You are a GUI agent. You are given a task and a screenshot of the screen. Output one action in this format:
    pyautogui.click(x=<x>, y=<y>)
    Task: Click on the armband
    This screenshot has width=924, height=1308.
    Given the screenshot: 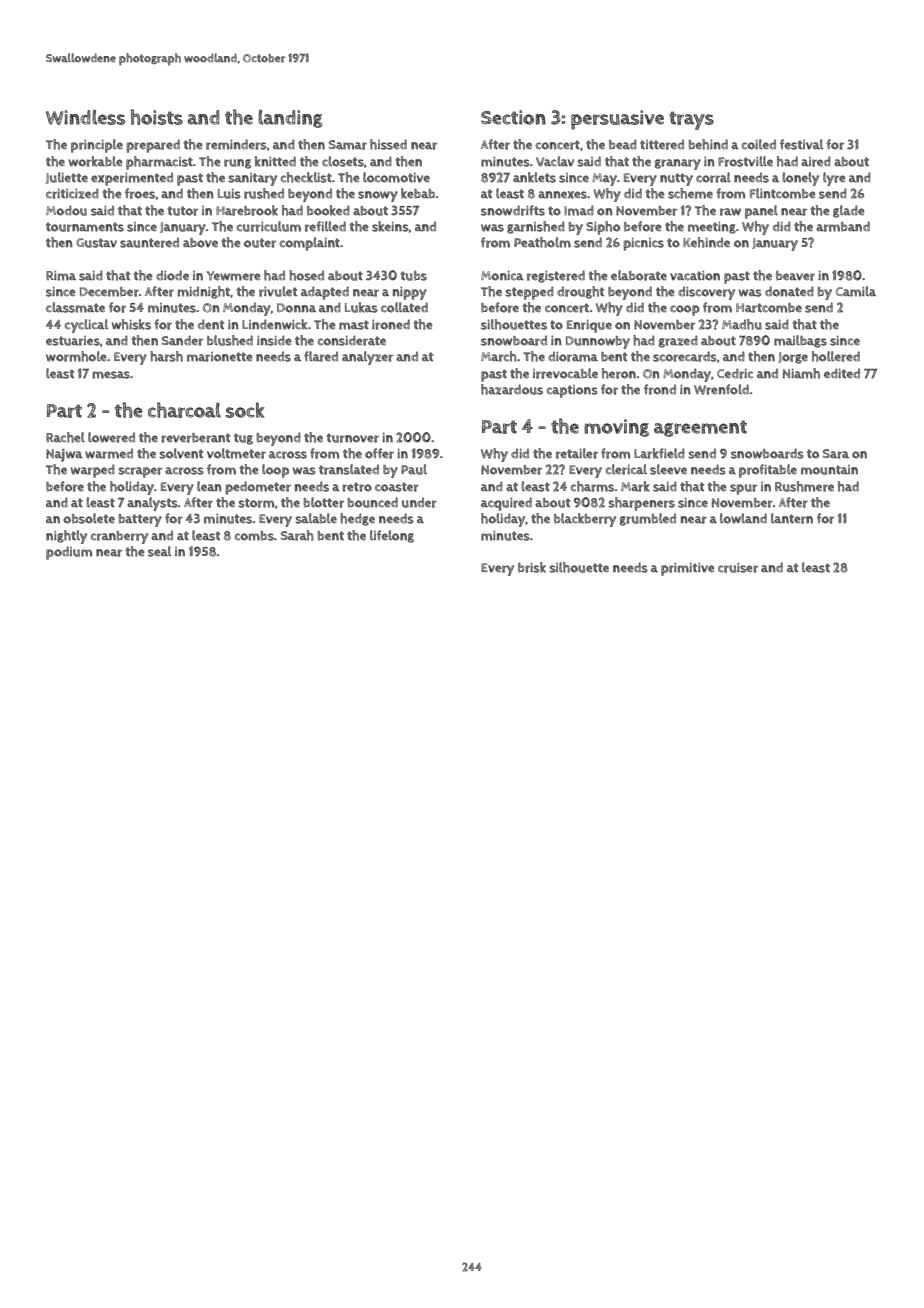 What is the action you would take?
    pyautogui.click(x=843, y=226)
